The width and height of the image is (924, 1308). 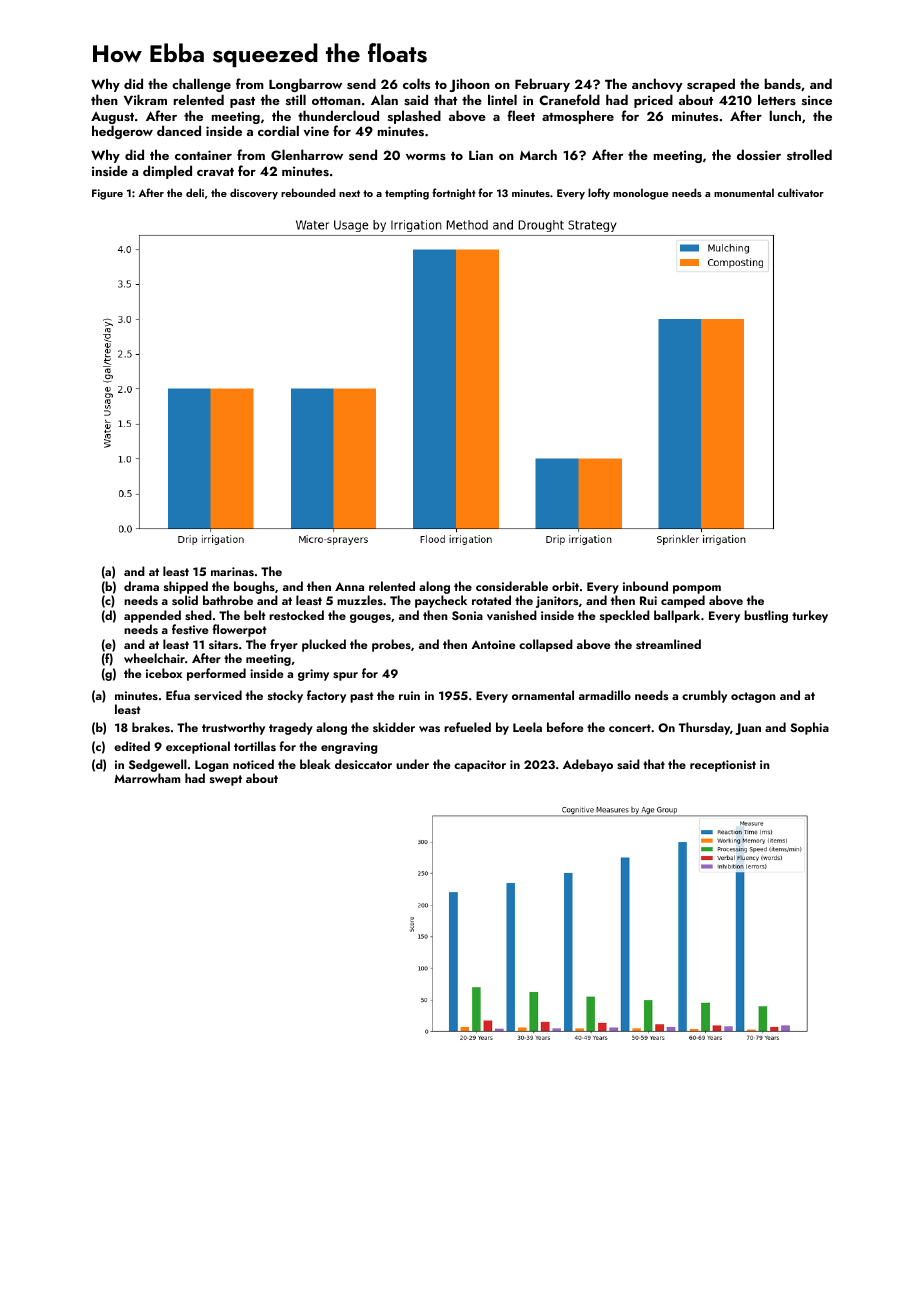 I want to click on fortnight, so click(x=454, y=194).
